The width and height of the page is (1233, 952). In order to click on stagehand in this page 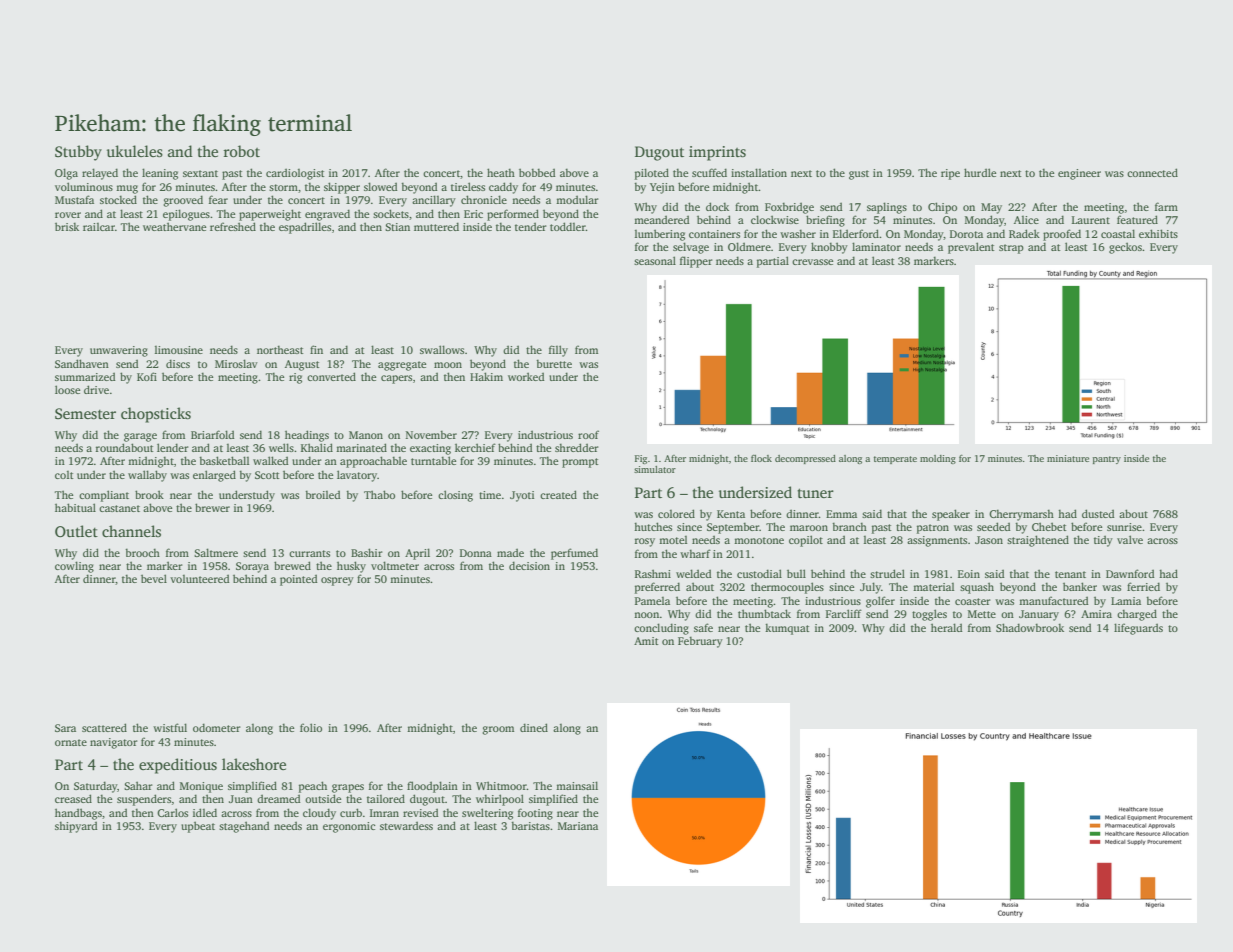, I will do `click(244, 827)`.
